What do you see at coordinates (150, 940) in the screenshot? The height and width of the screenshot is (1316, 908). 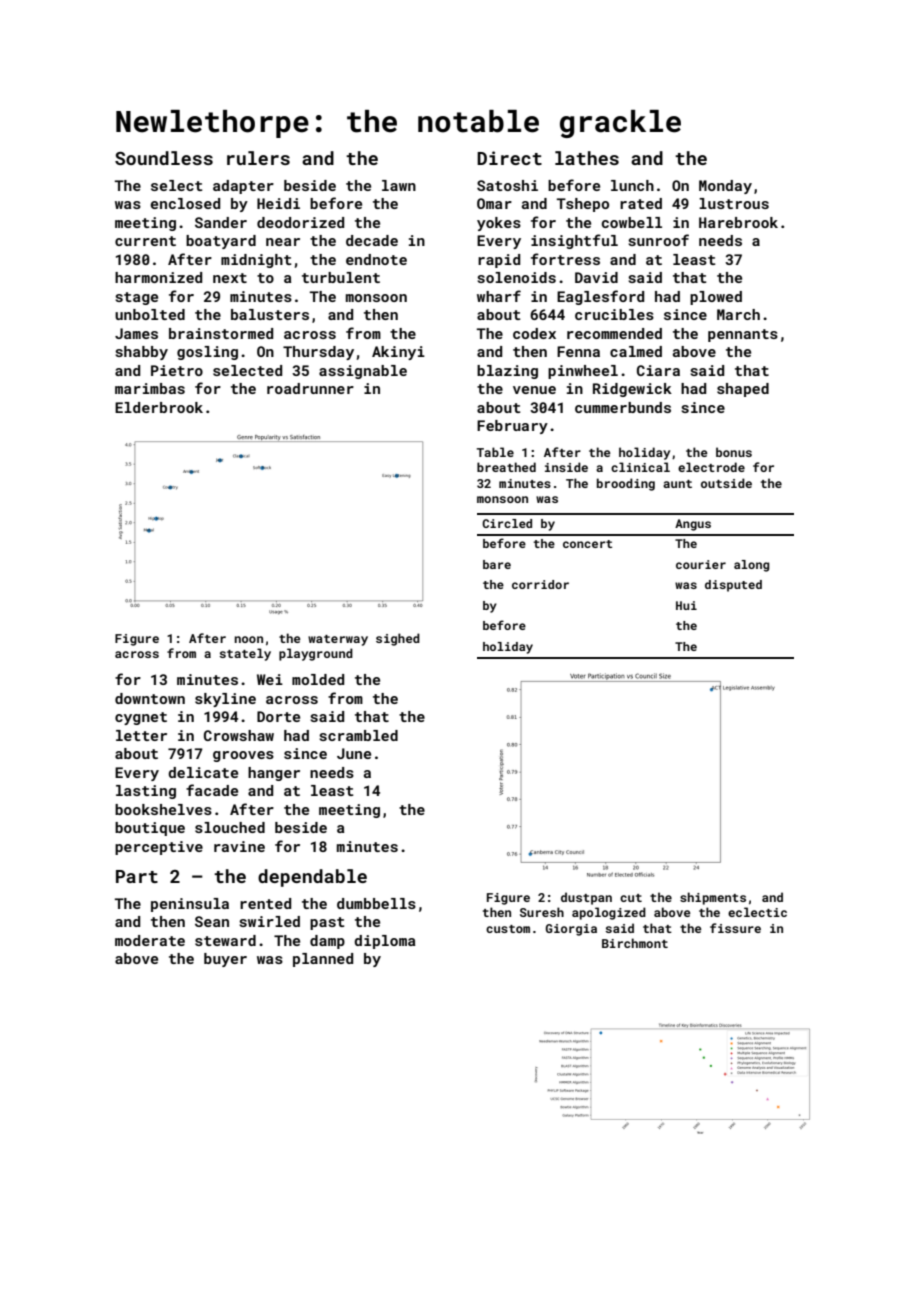 I see `moderate` at bounding box center [150, 940].
